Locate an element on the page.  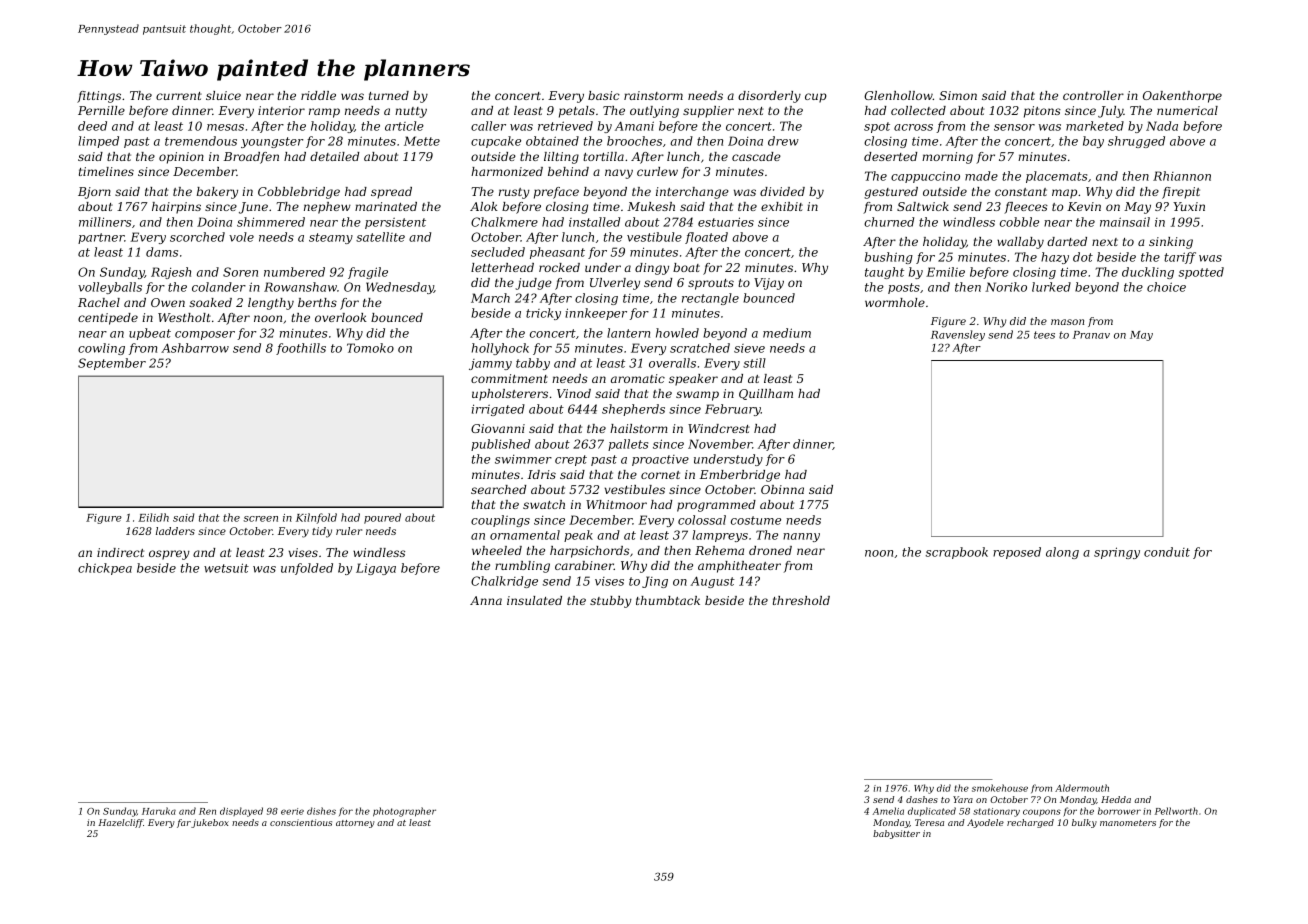
Simon is located at coordinates (958, 95).
